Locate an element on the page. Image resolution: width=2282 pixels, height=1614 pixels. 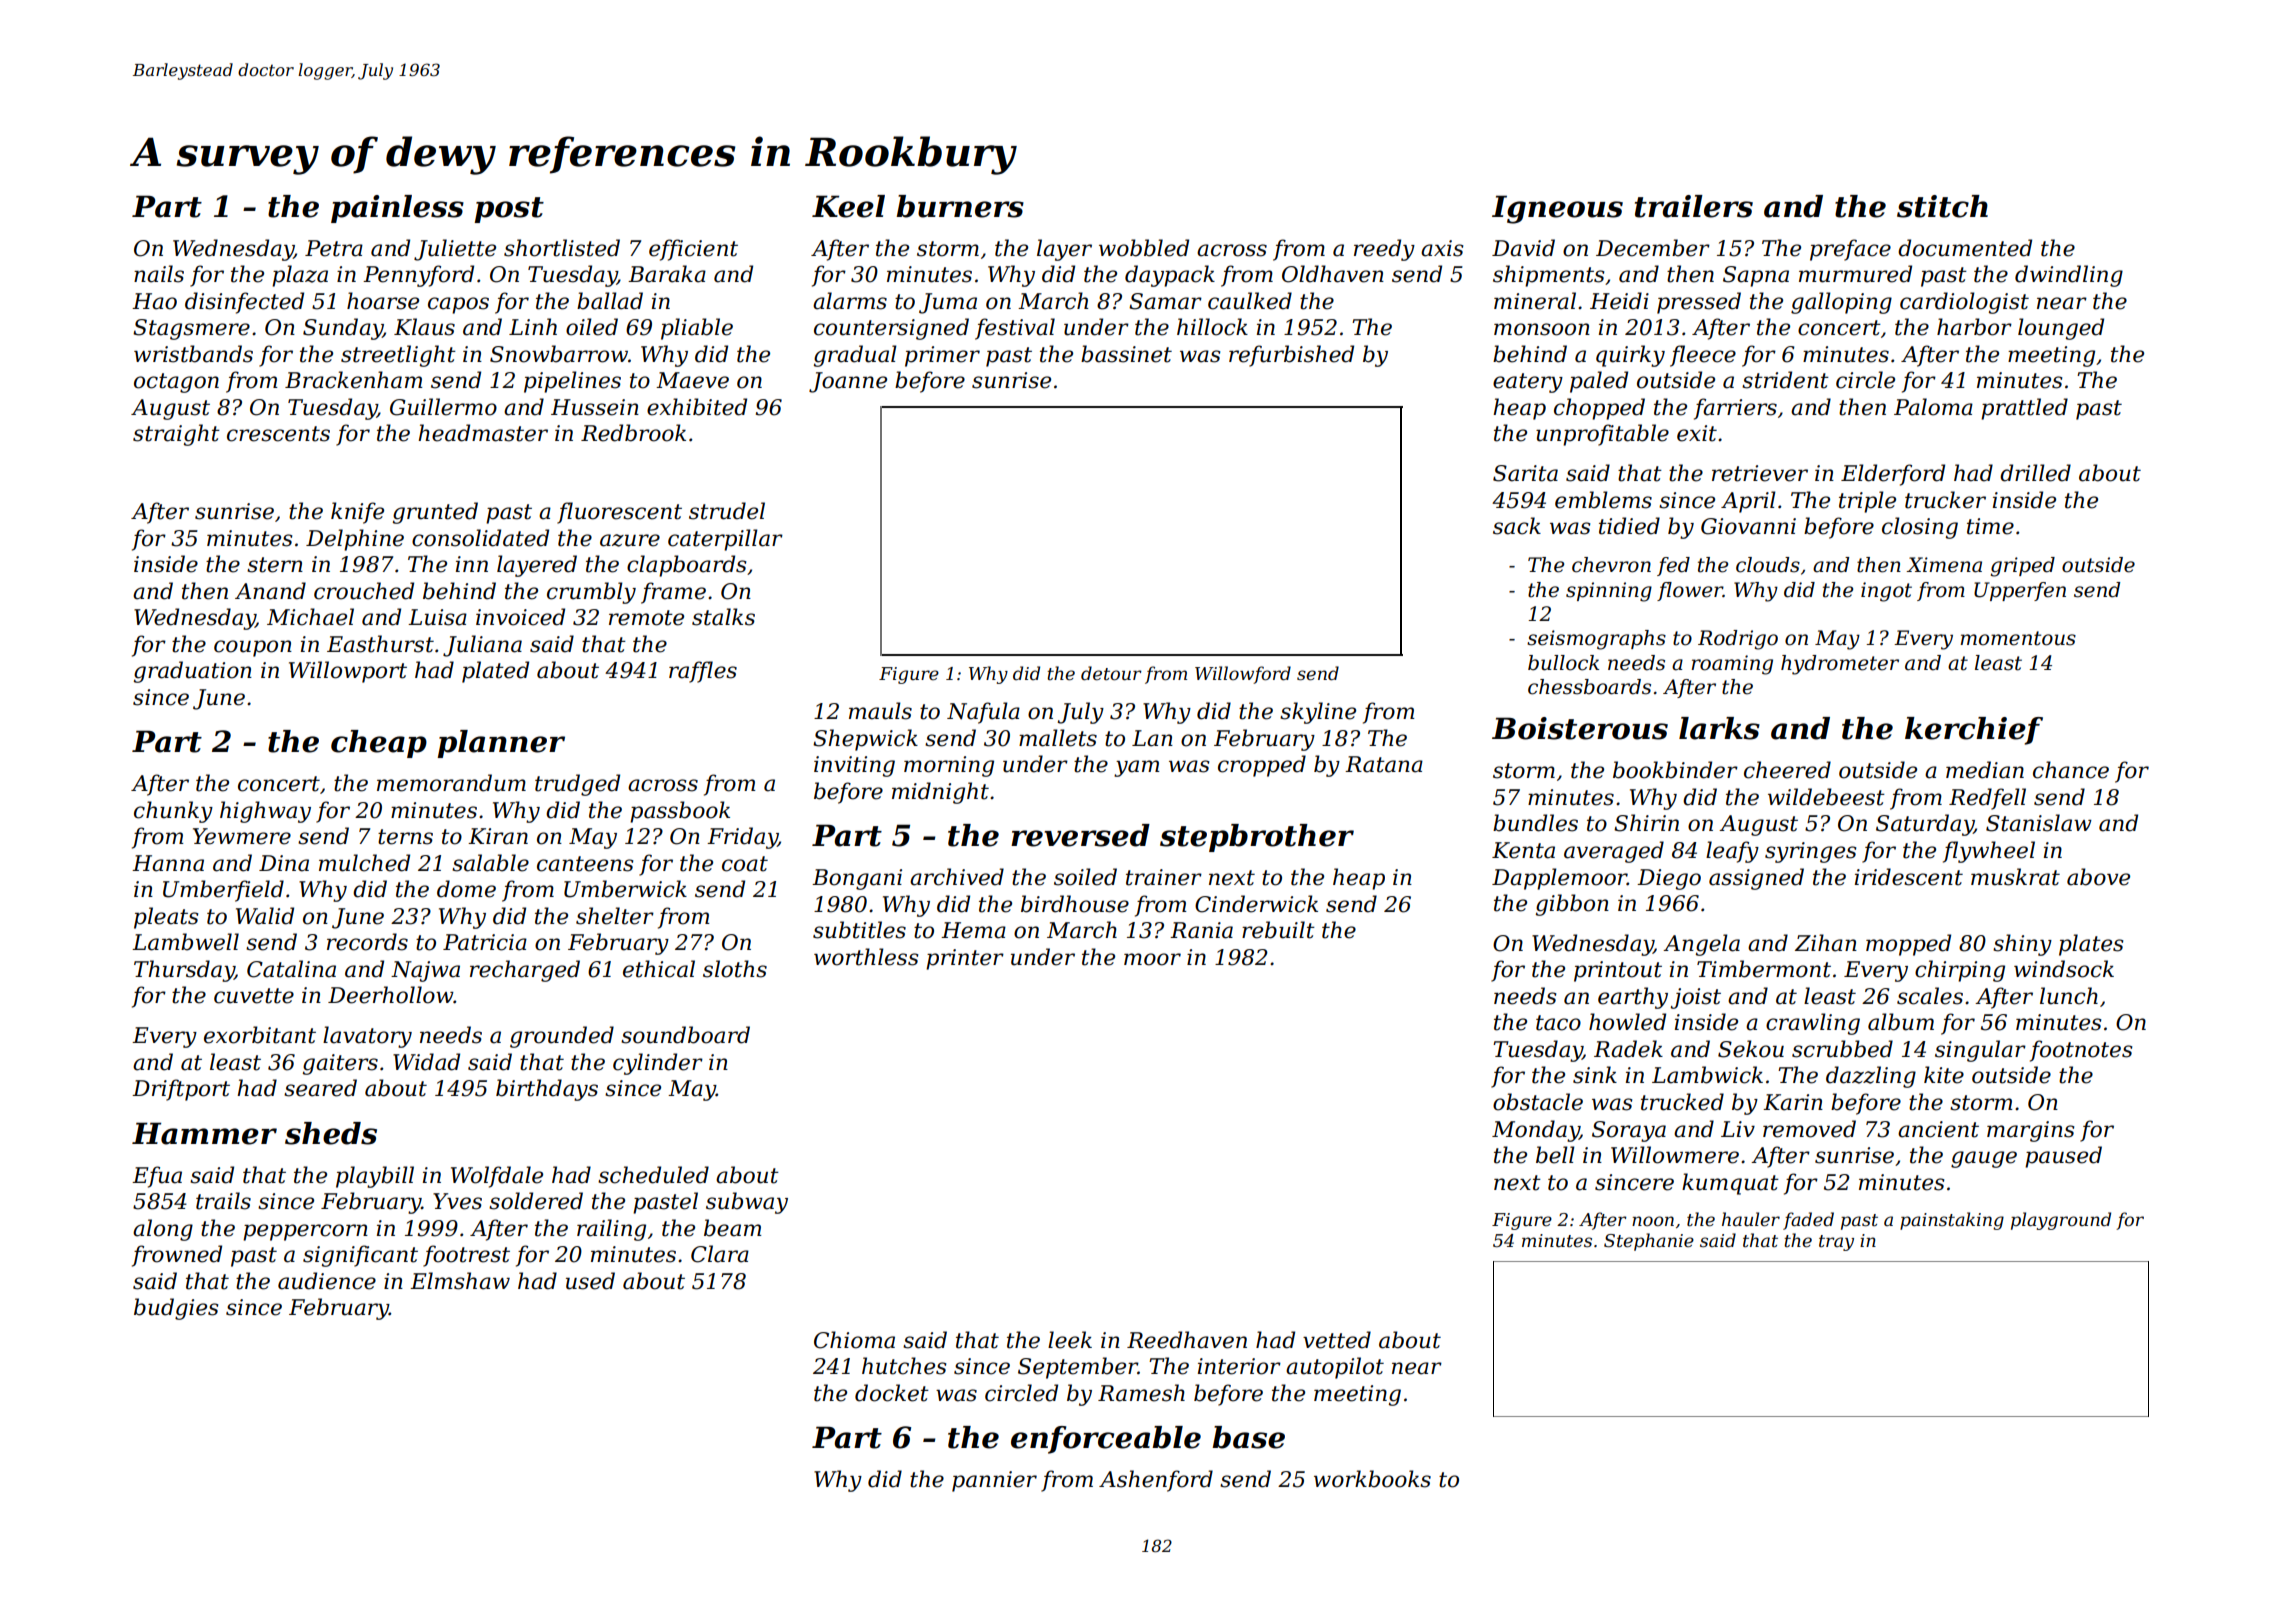
stitch is located at coordinates (1942, 206).
